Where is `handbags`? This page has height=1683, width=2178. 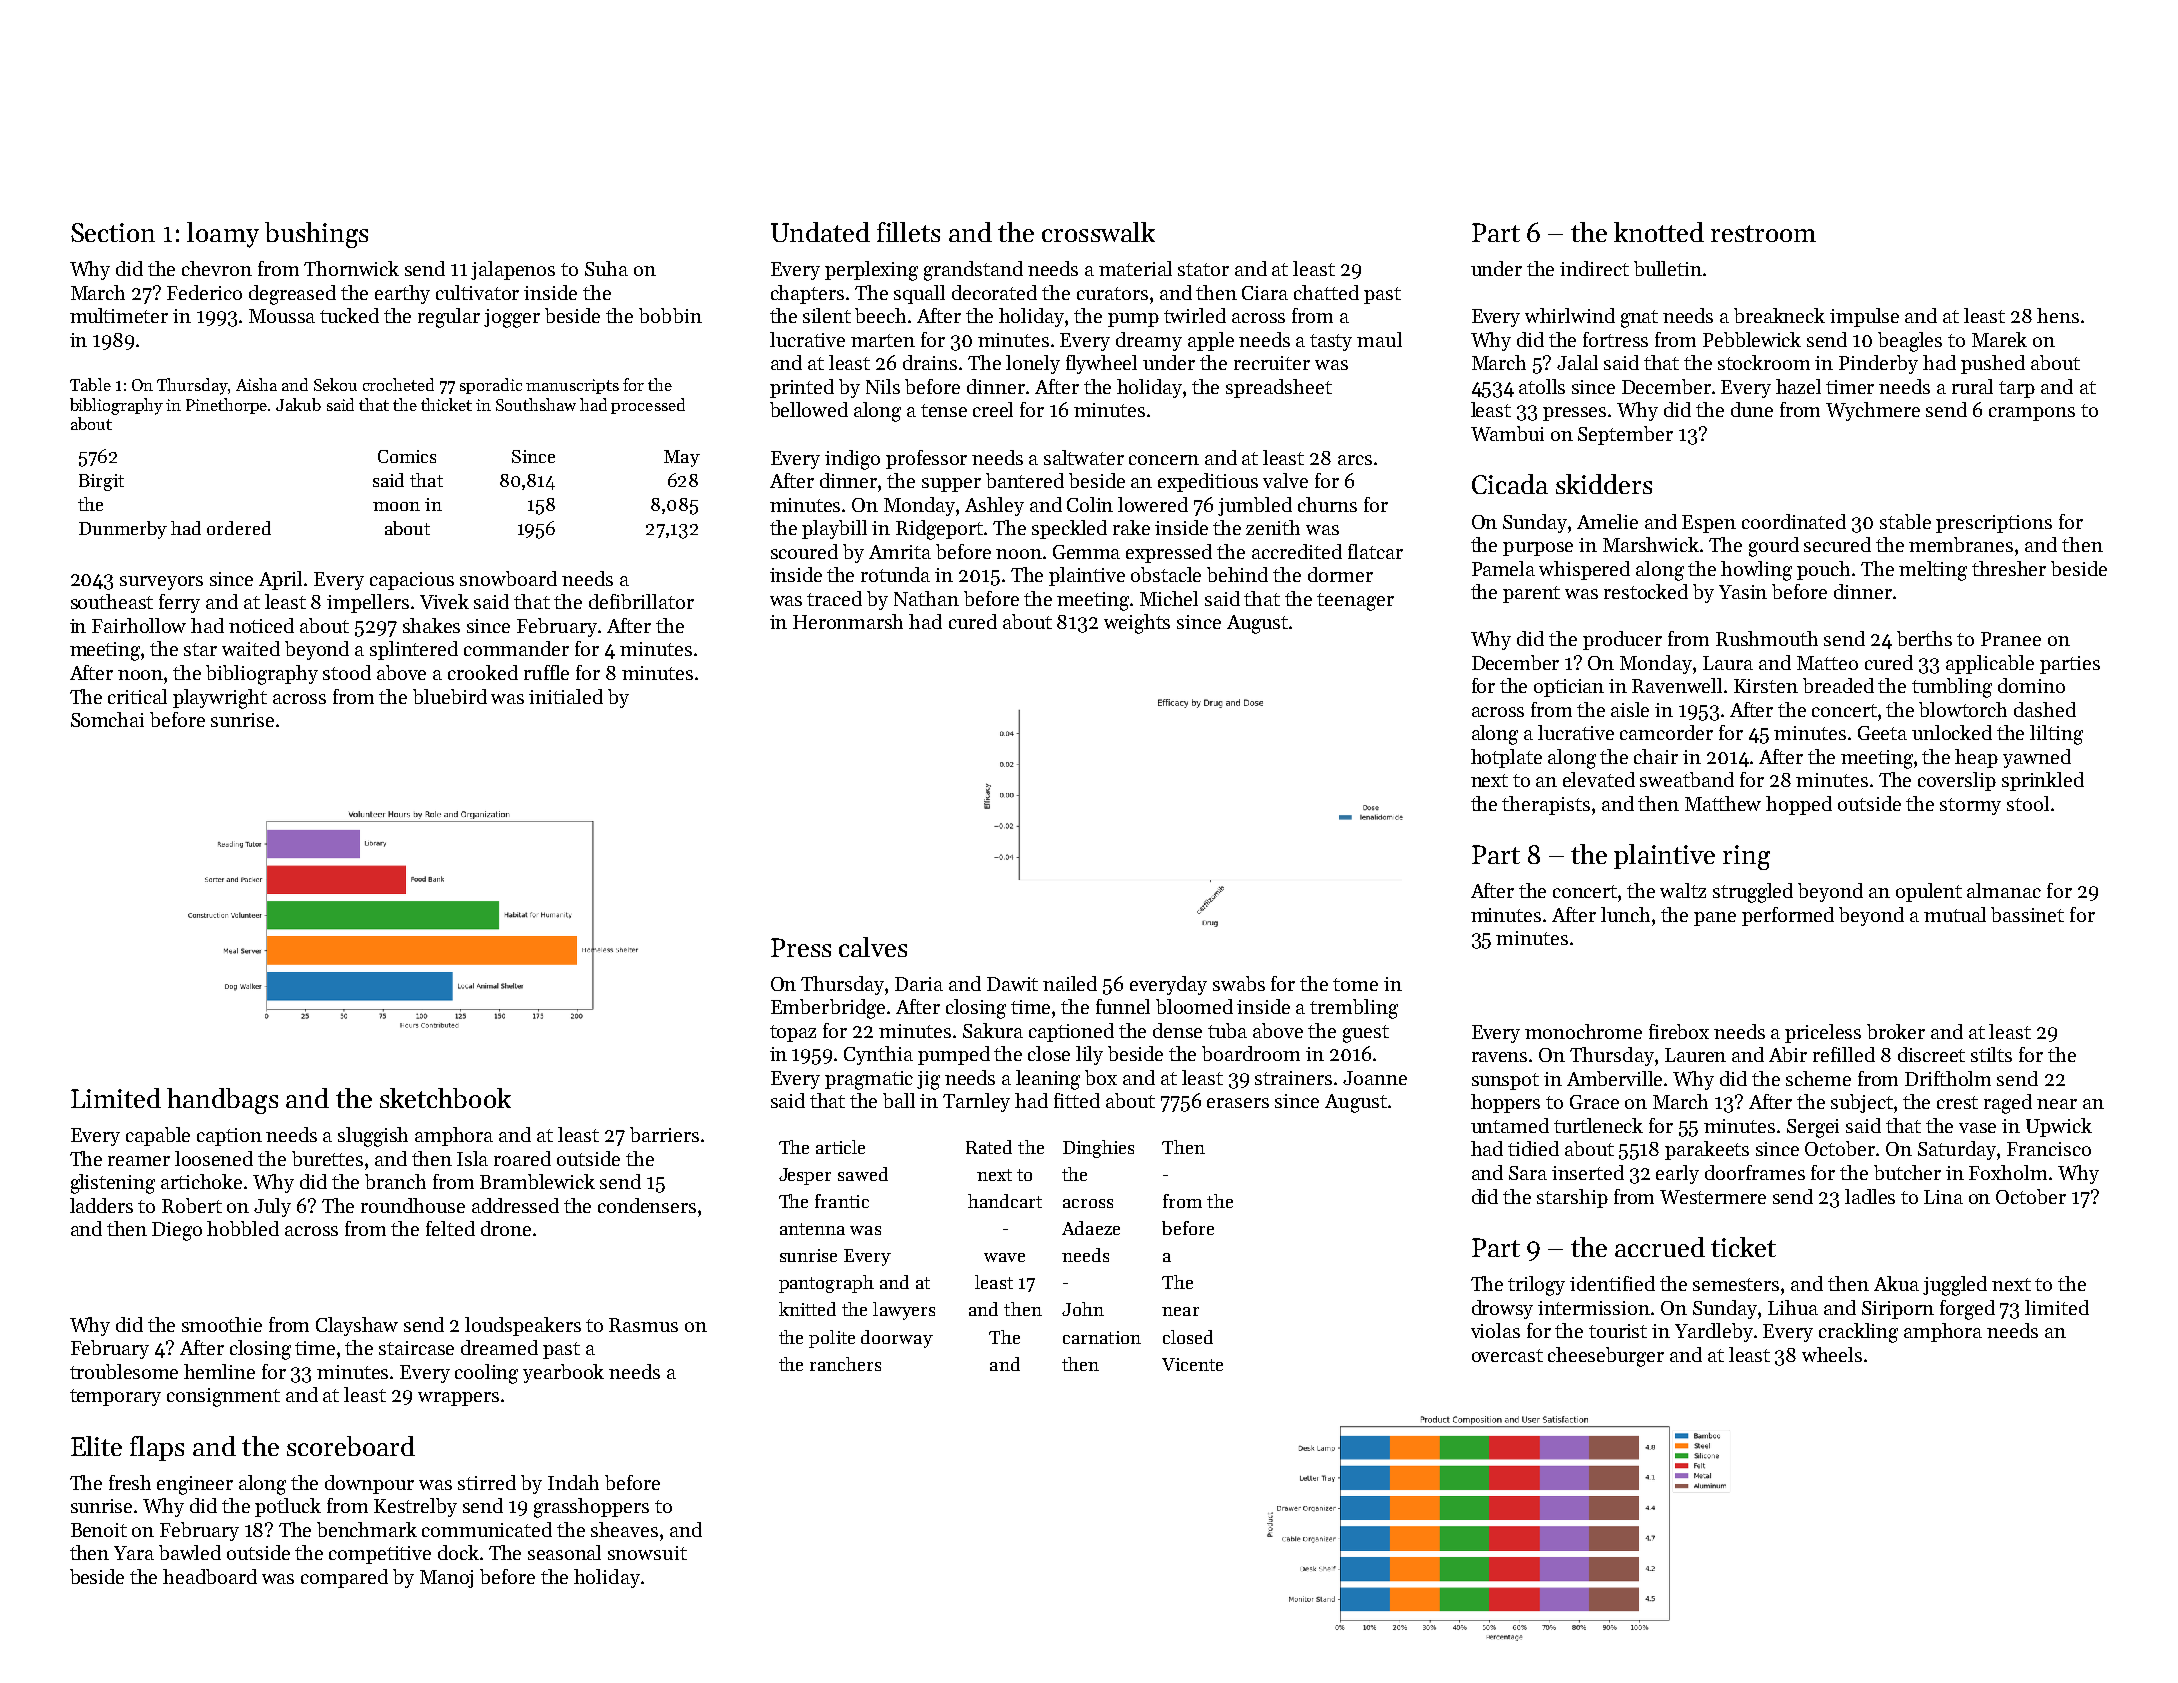 handbags is located at coordinates (222, 1101).
